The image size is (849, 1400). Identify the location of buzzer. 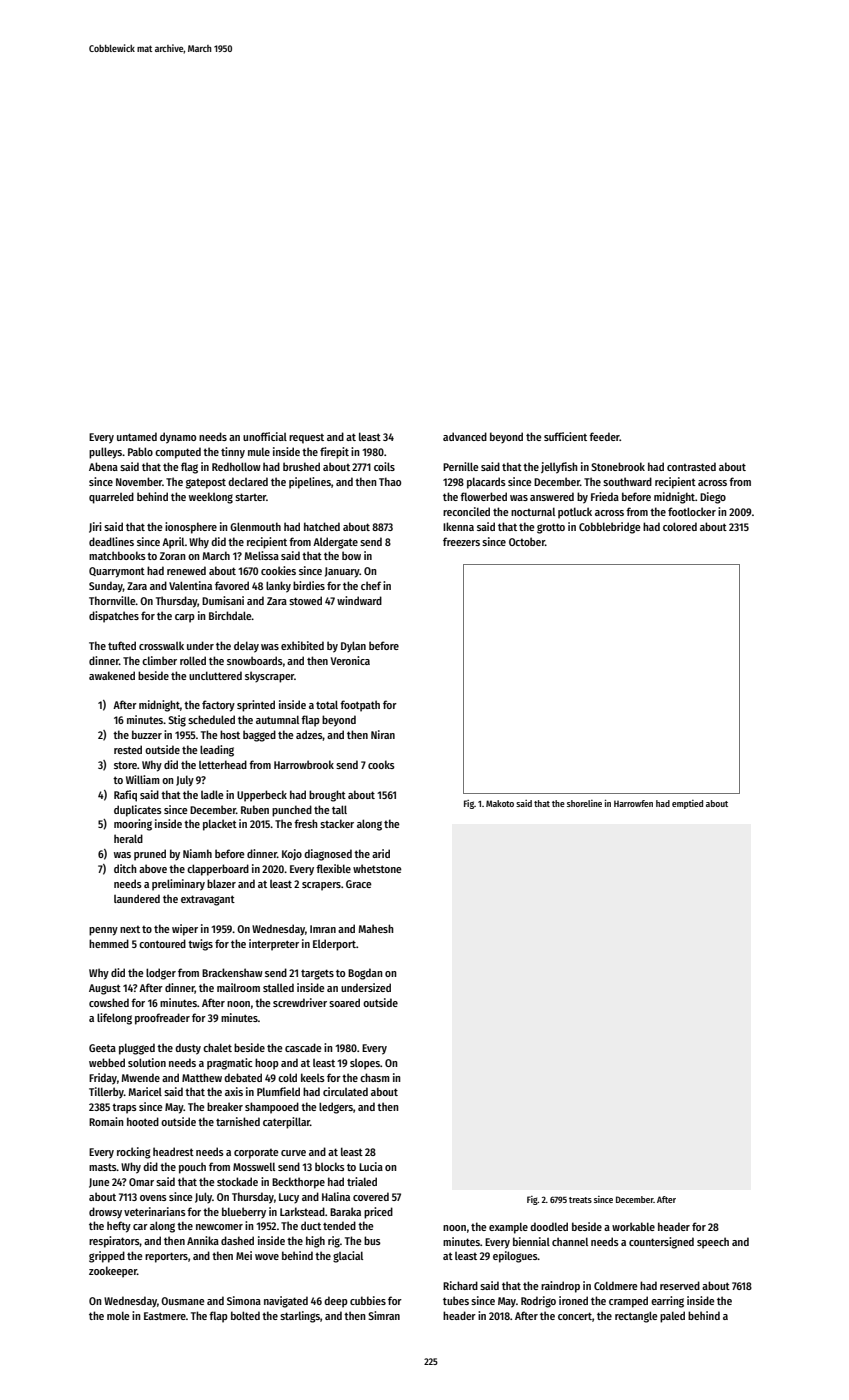
(147, 734).
